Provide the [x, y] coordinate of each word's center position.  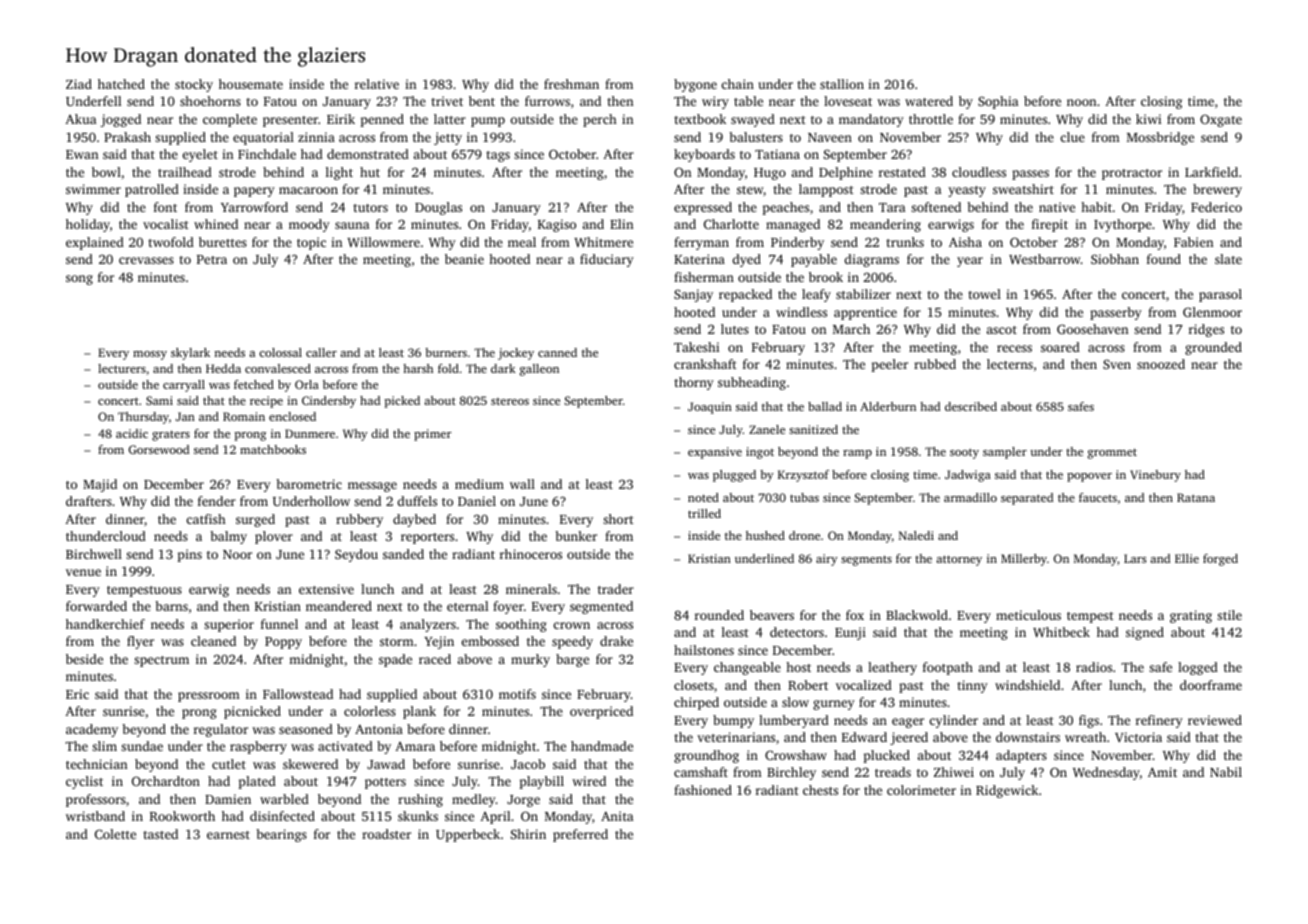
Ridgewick [1007, 791]
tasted [160, 834]
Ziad [79, 84]
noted [703, 497]
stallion [842, 84]
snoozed [1161, 364]
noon [1081, 102]
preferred [580, 835]
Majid [100, 485]
